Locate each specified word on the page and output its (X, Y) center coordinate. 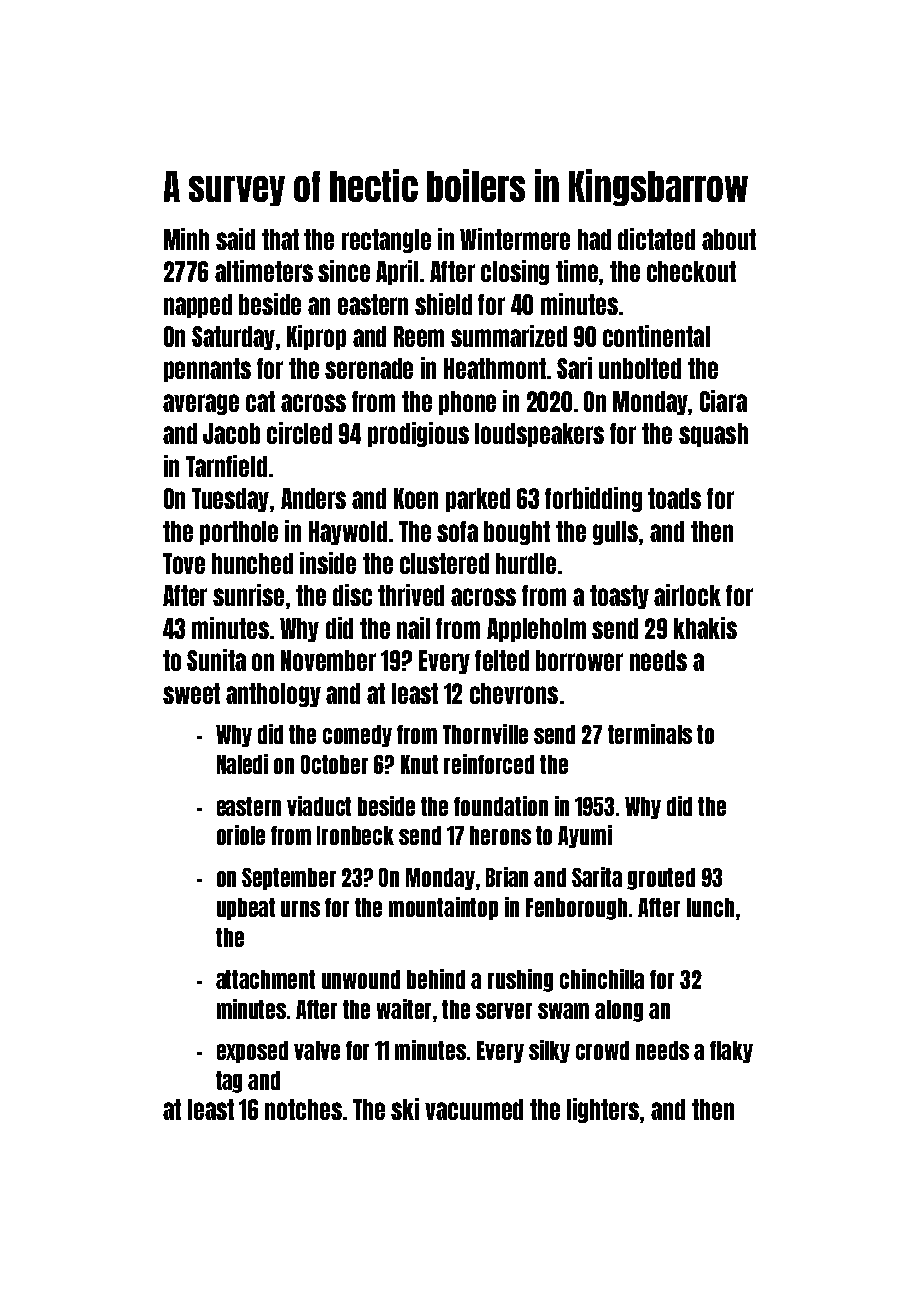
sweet (191, 693)
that (280, 239)
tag (229, 1082)
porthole (239, 533)
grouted (661, 879)
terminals (650, 734)
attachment (265, 979)
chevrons (514, 693)
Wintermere (515, 239)
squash (713, 435)
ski (405, 1109)
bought (517, 533)
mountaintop (443, 908)
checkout (691, 271)
